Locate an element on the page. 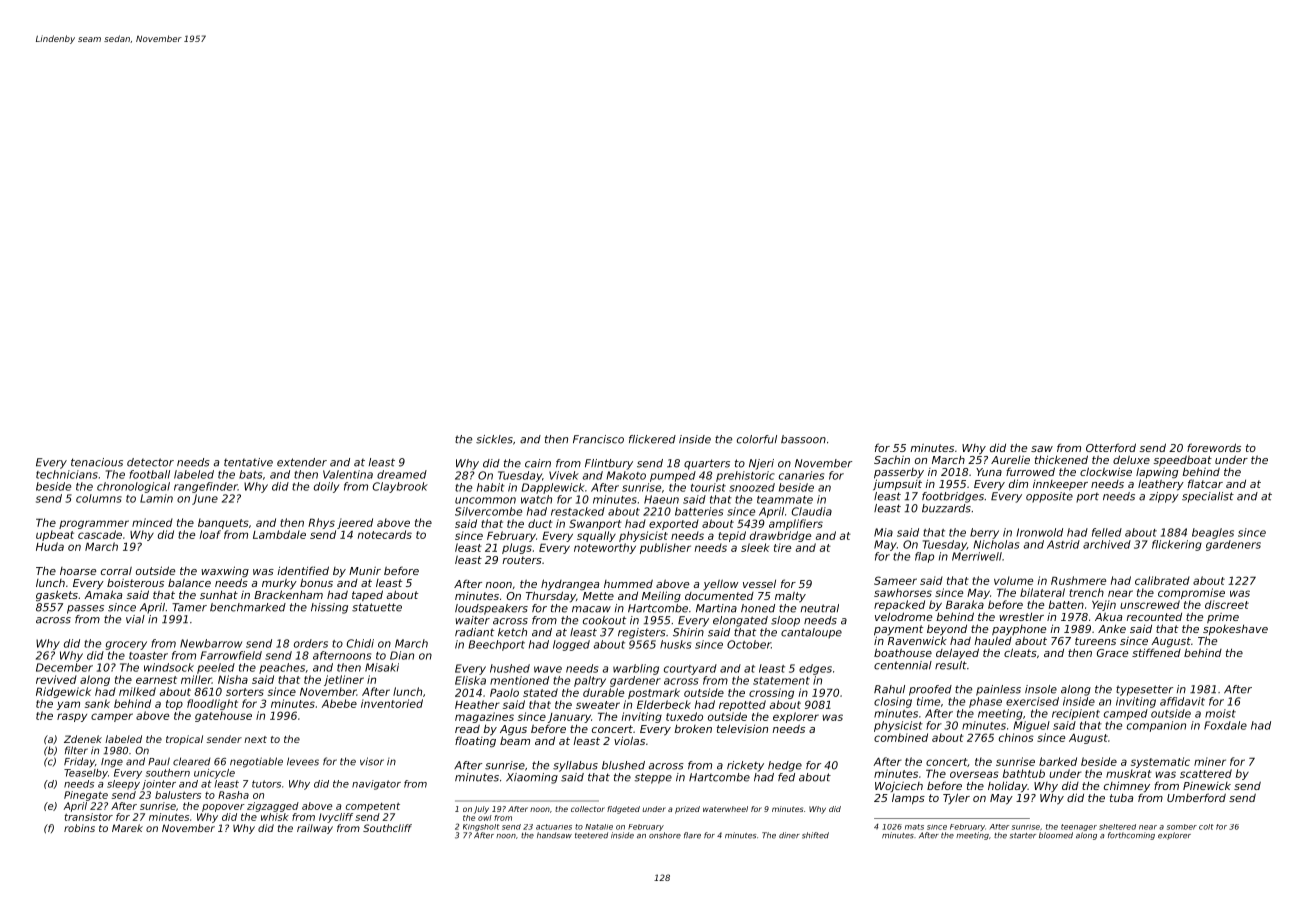 This image has height=924, width=1308. Nicholas is located at coordinates (996, 544).
